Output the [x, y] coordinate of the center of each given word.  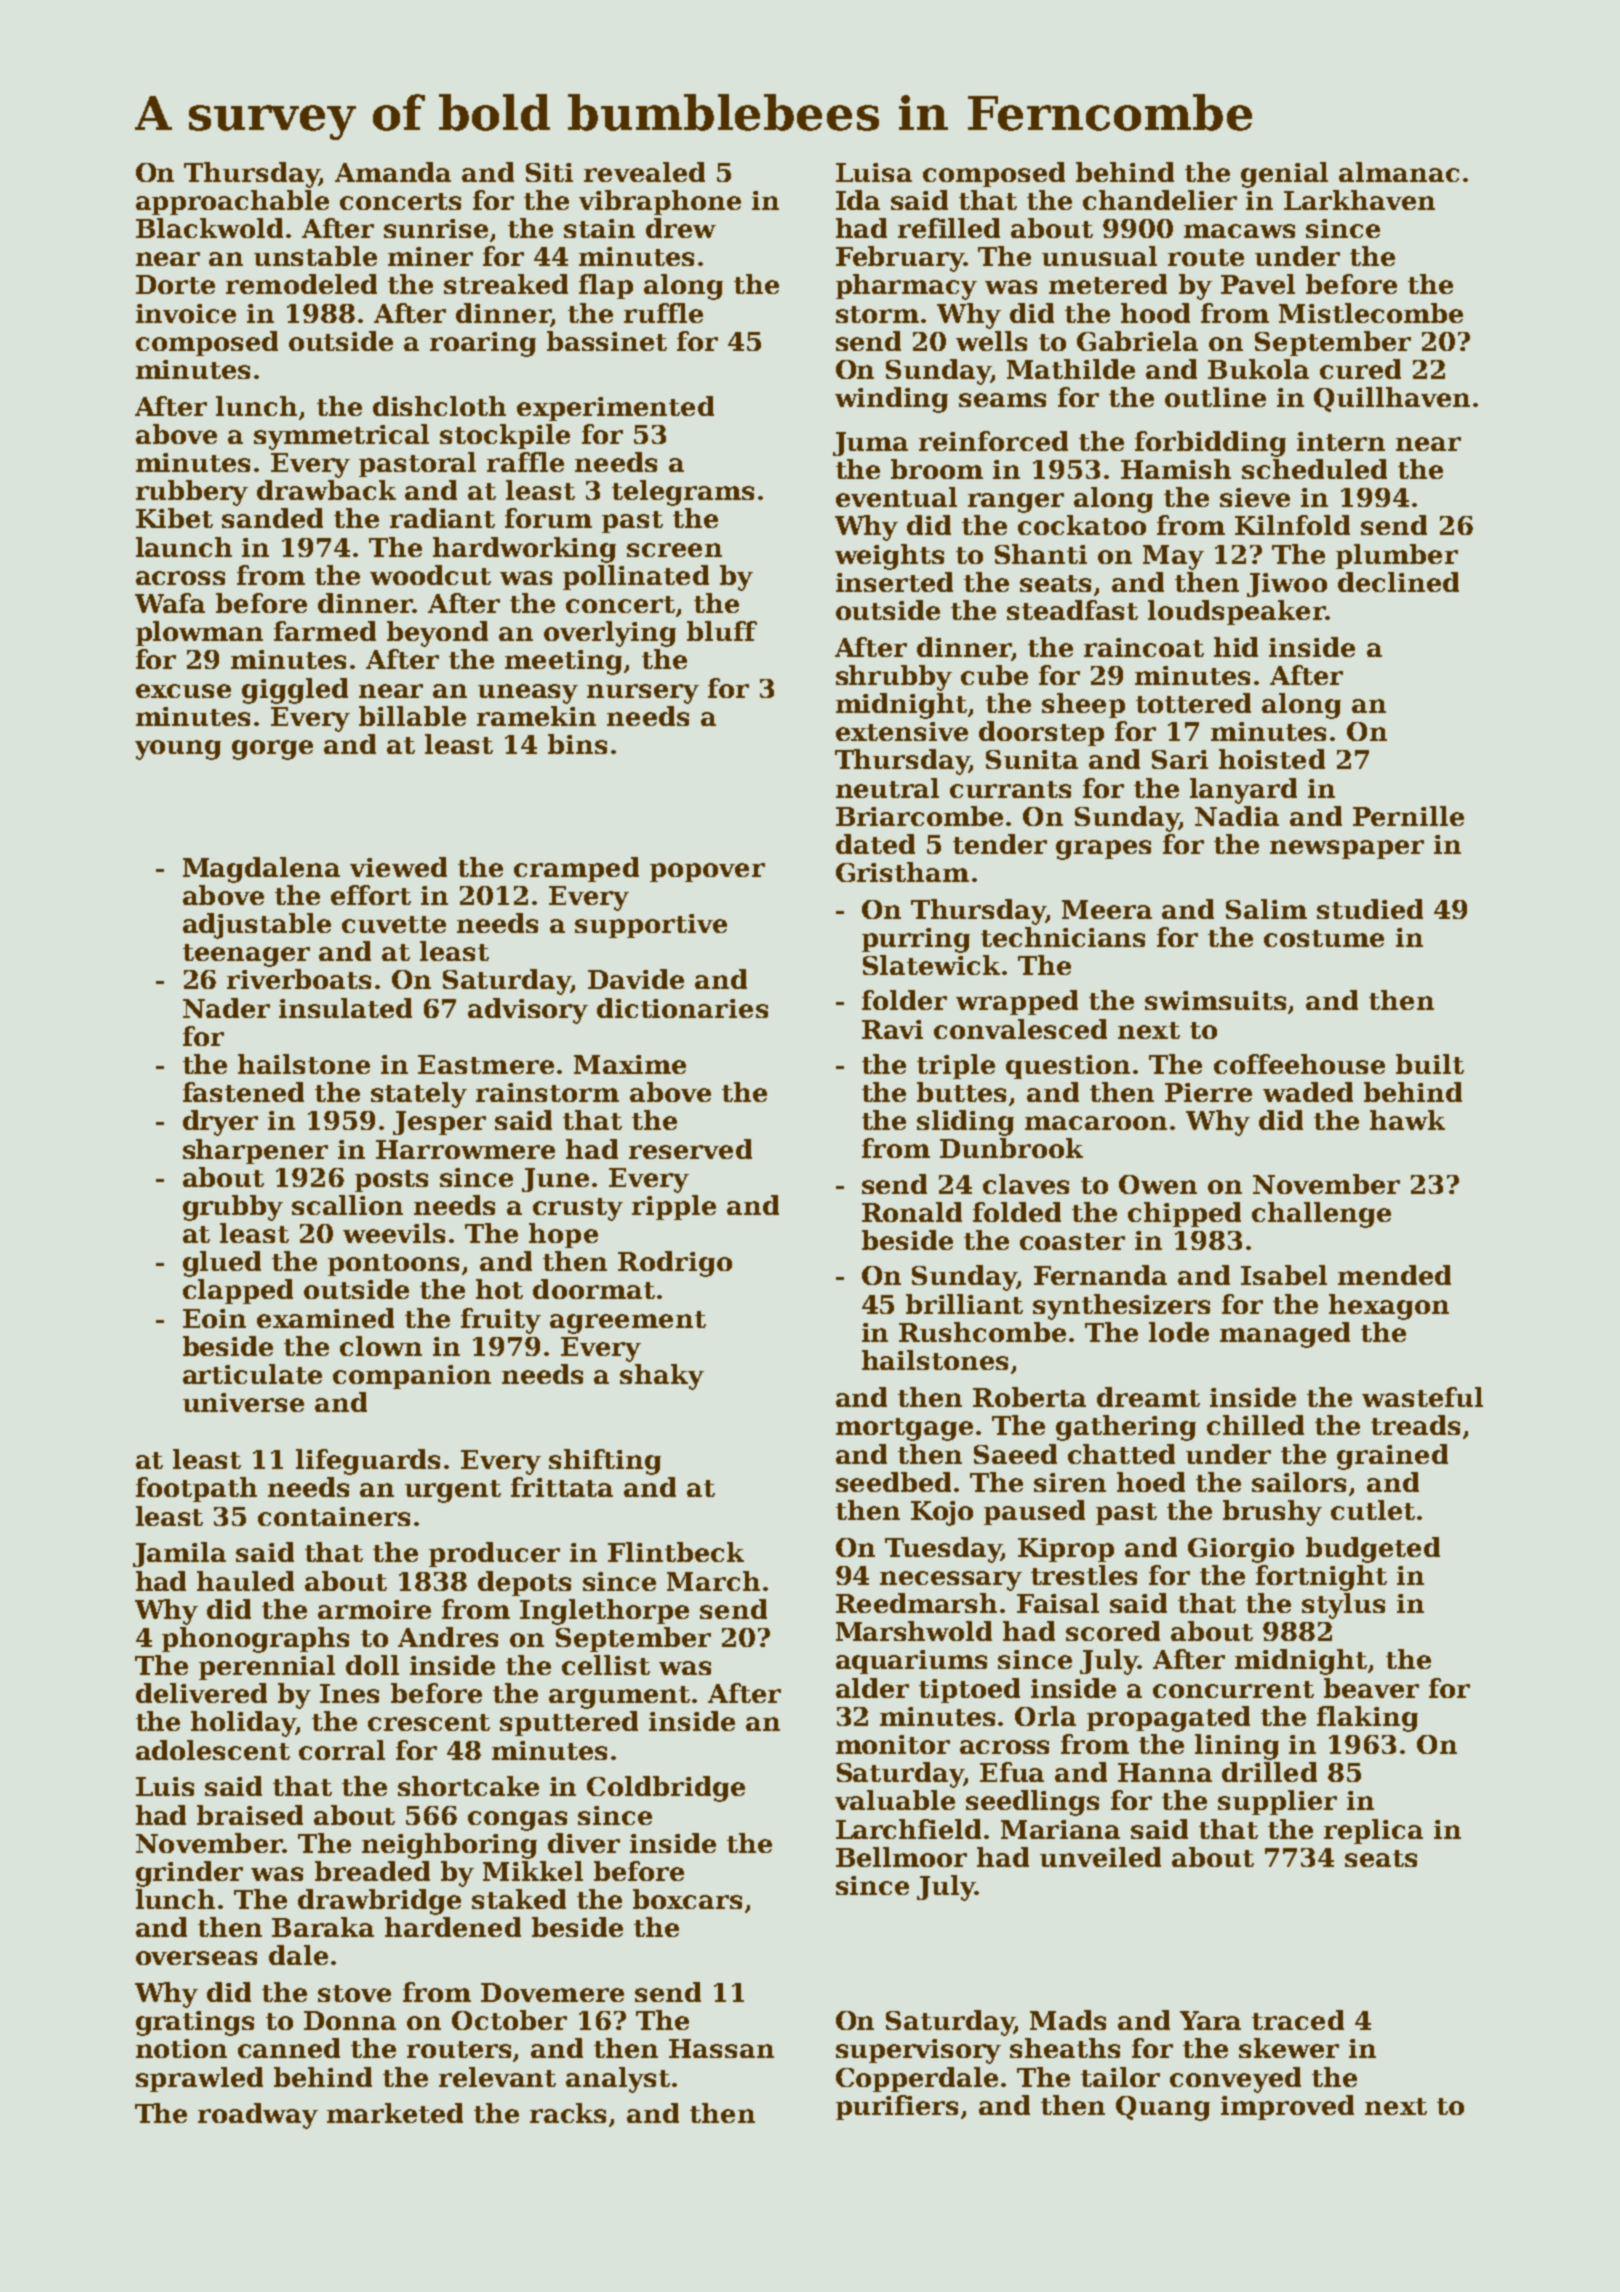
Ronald [912, 1212]
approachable [232, 202]
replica [1373, 1831]
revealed [644, 172]
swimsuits [1215, 1000]
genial [1284, 175]
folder [904, 1000]
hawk [1407, 1120]
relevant [497, 2077]
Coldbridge [666, 1789]
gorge [272, 750]
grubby [233, 1208]
